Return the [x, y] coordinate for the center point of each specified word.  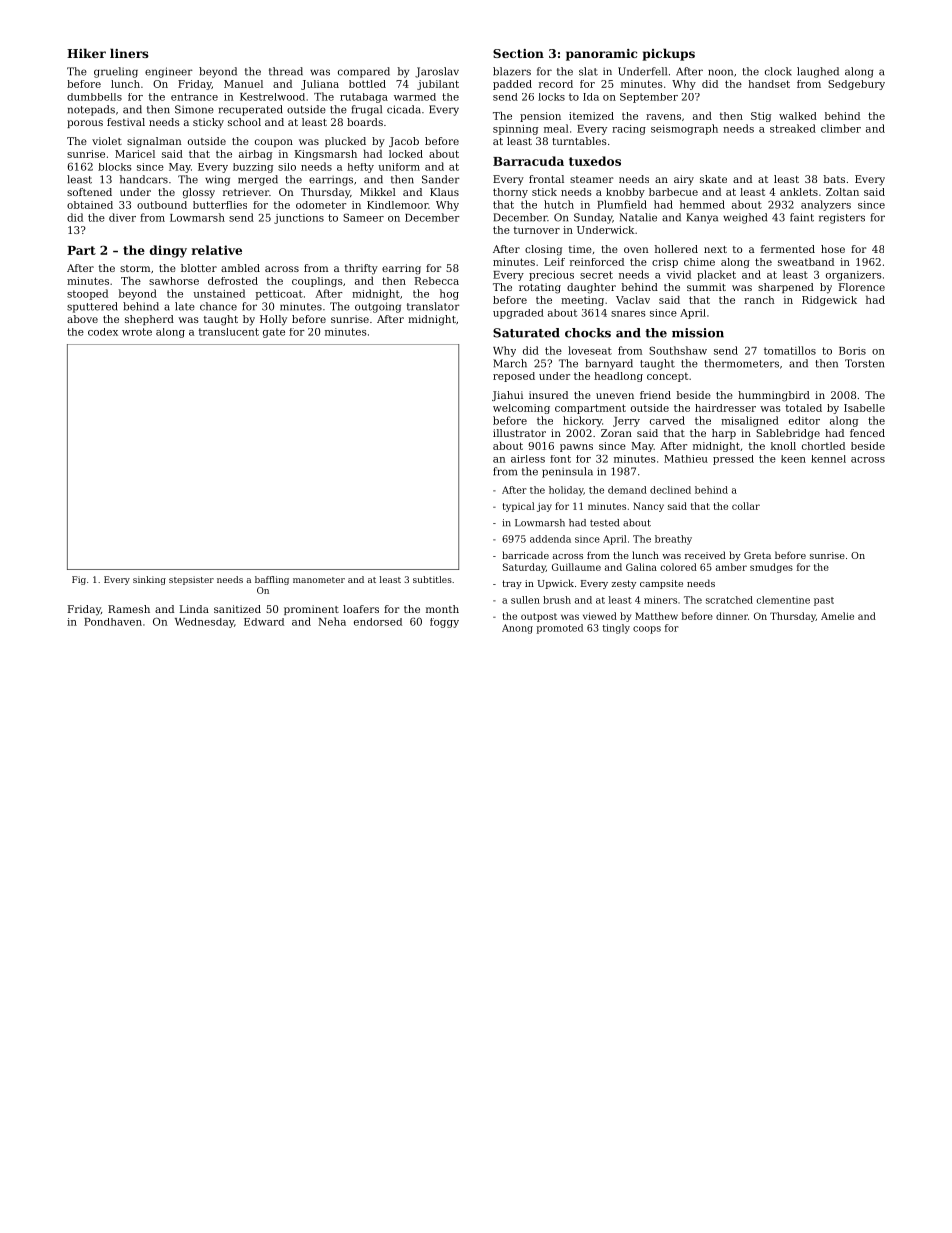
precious [551, 276]
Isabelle [864, 408]
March [510, 363]
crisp [665, 263]
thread [286, 71]
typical [519, 507]
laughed [818, 72]
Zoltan [842, 192]
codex [103, 332]
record [556, 84]
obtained [90, 205]
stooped [87, 294]
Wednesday [204, 623]
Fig [79, 580]
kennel [828, 459]
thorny [510, 193]
